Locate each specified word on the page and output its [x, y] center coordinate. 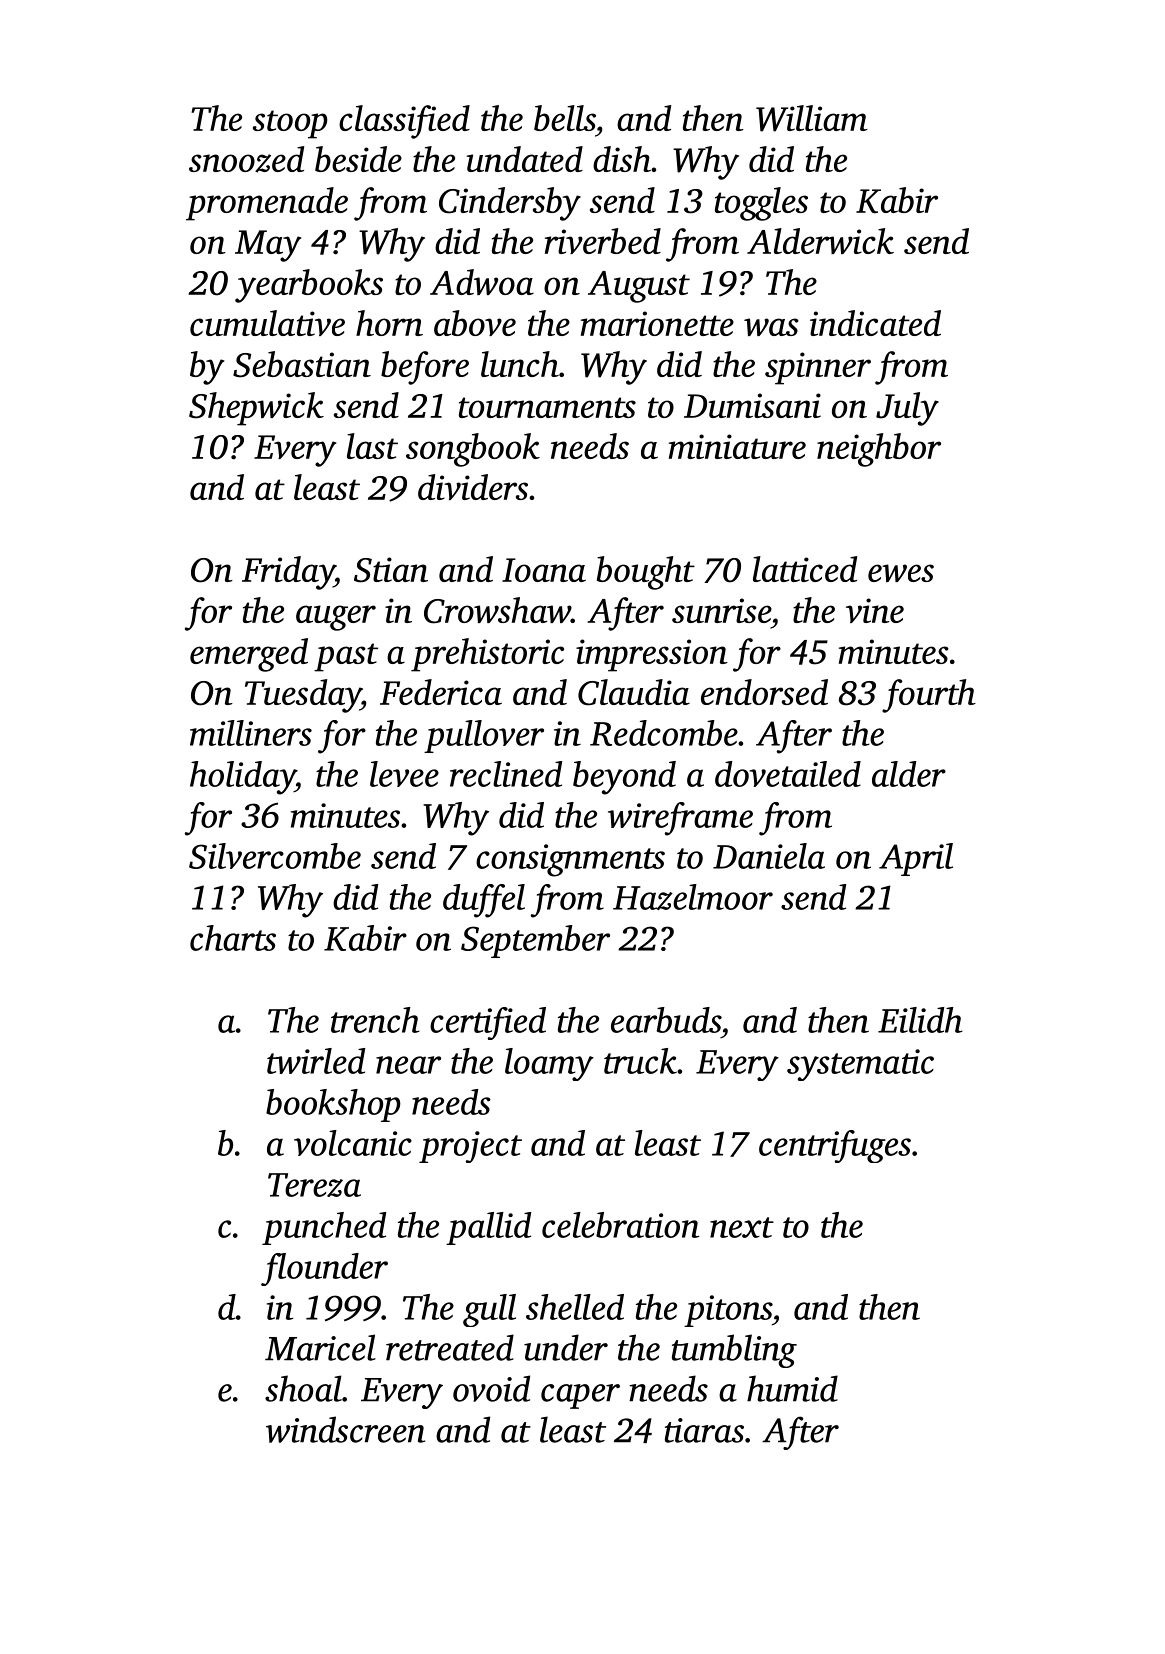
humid [792, 1388]
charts [233, 938]
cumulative [267, 323]
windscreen [345, 1429]
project [470, 1147]
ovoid [491, 1388]
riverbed [603, 241]
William [812, 118]
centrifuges [835, 1146]
